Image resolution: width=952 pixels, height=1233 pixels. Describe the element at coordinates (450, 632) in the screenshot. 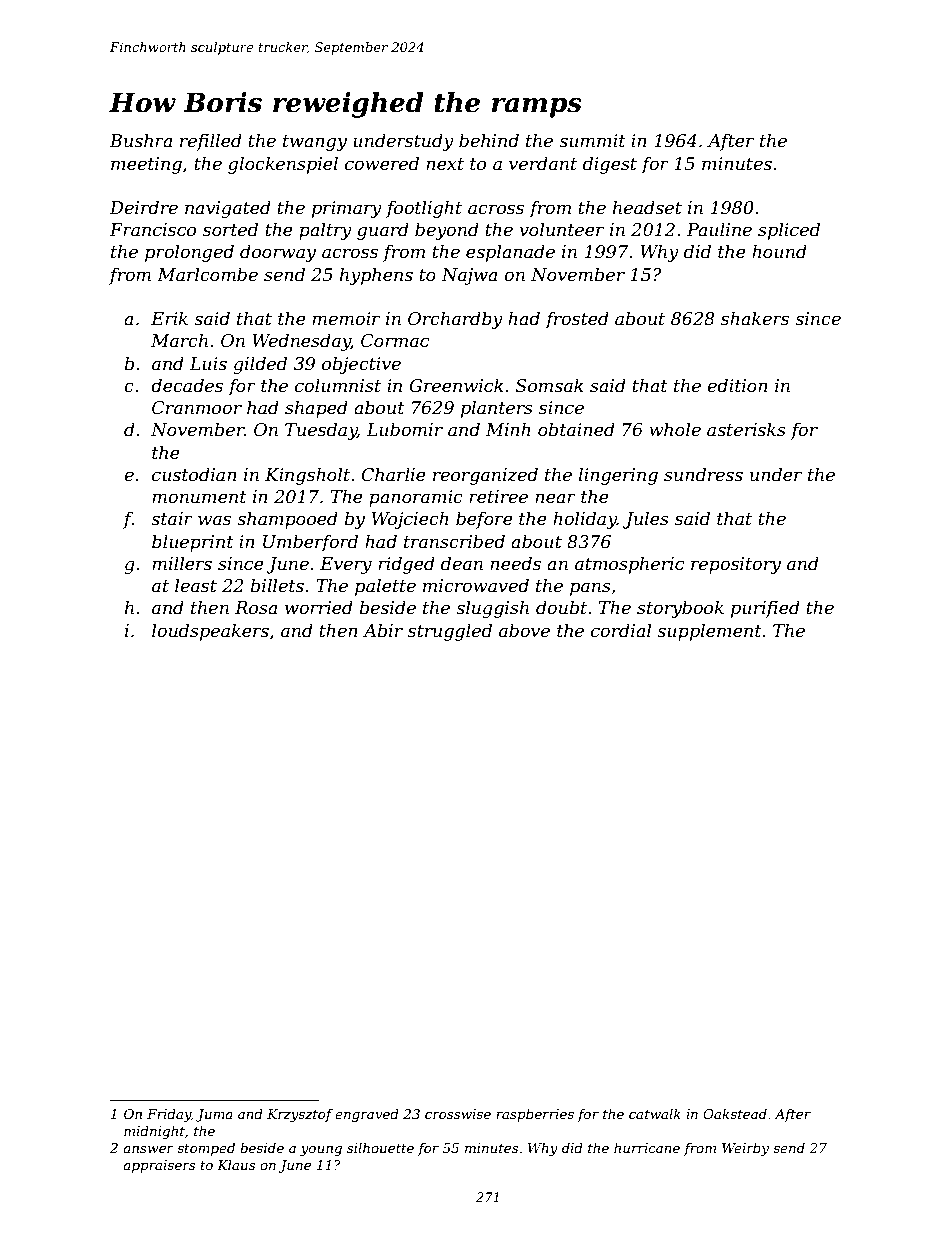

I see `struggled` at that location.
